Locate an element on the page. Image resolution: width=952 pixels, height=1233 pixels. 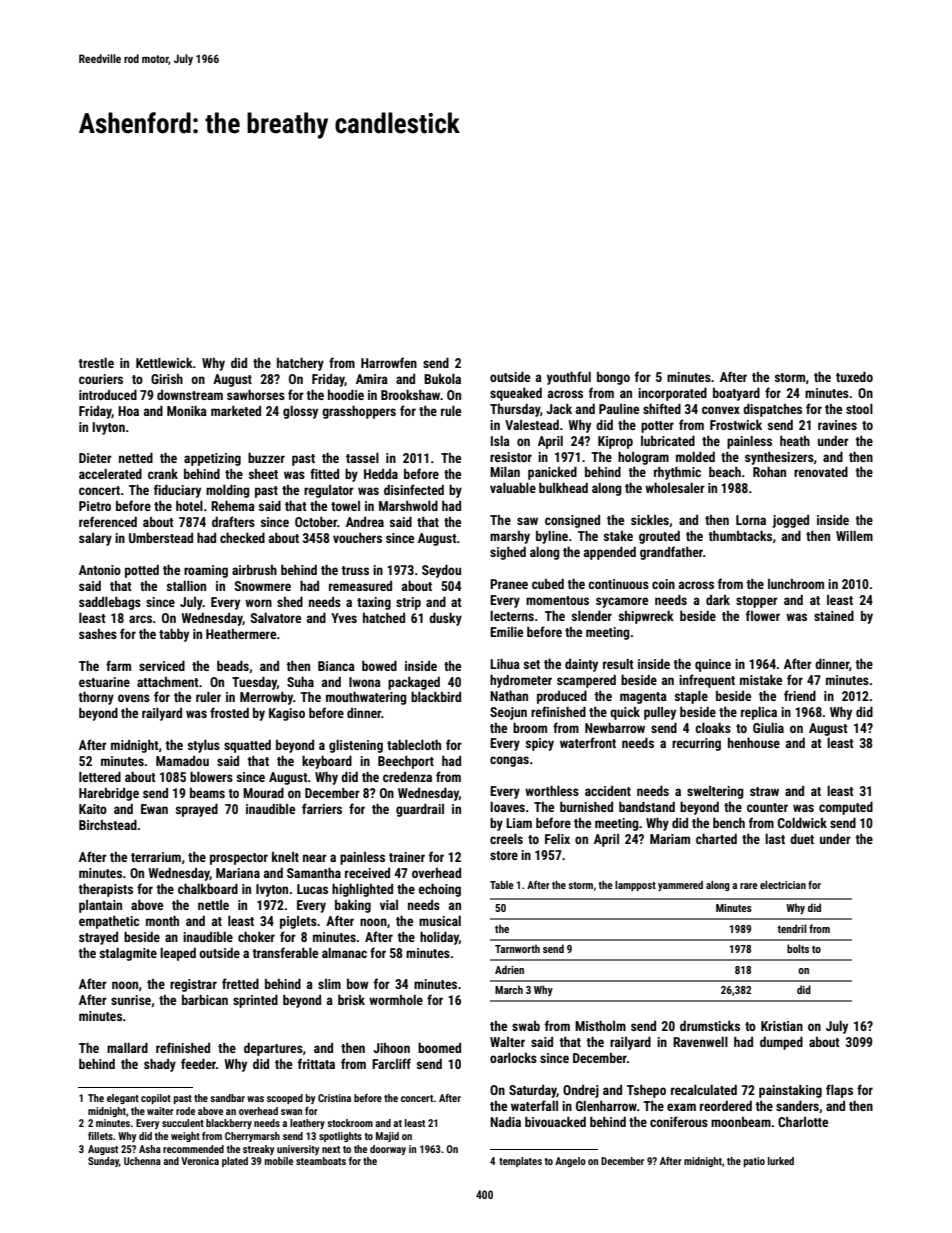
bongo is located at coordinates (613, 378).
